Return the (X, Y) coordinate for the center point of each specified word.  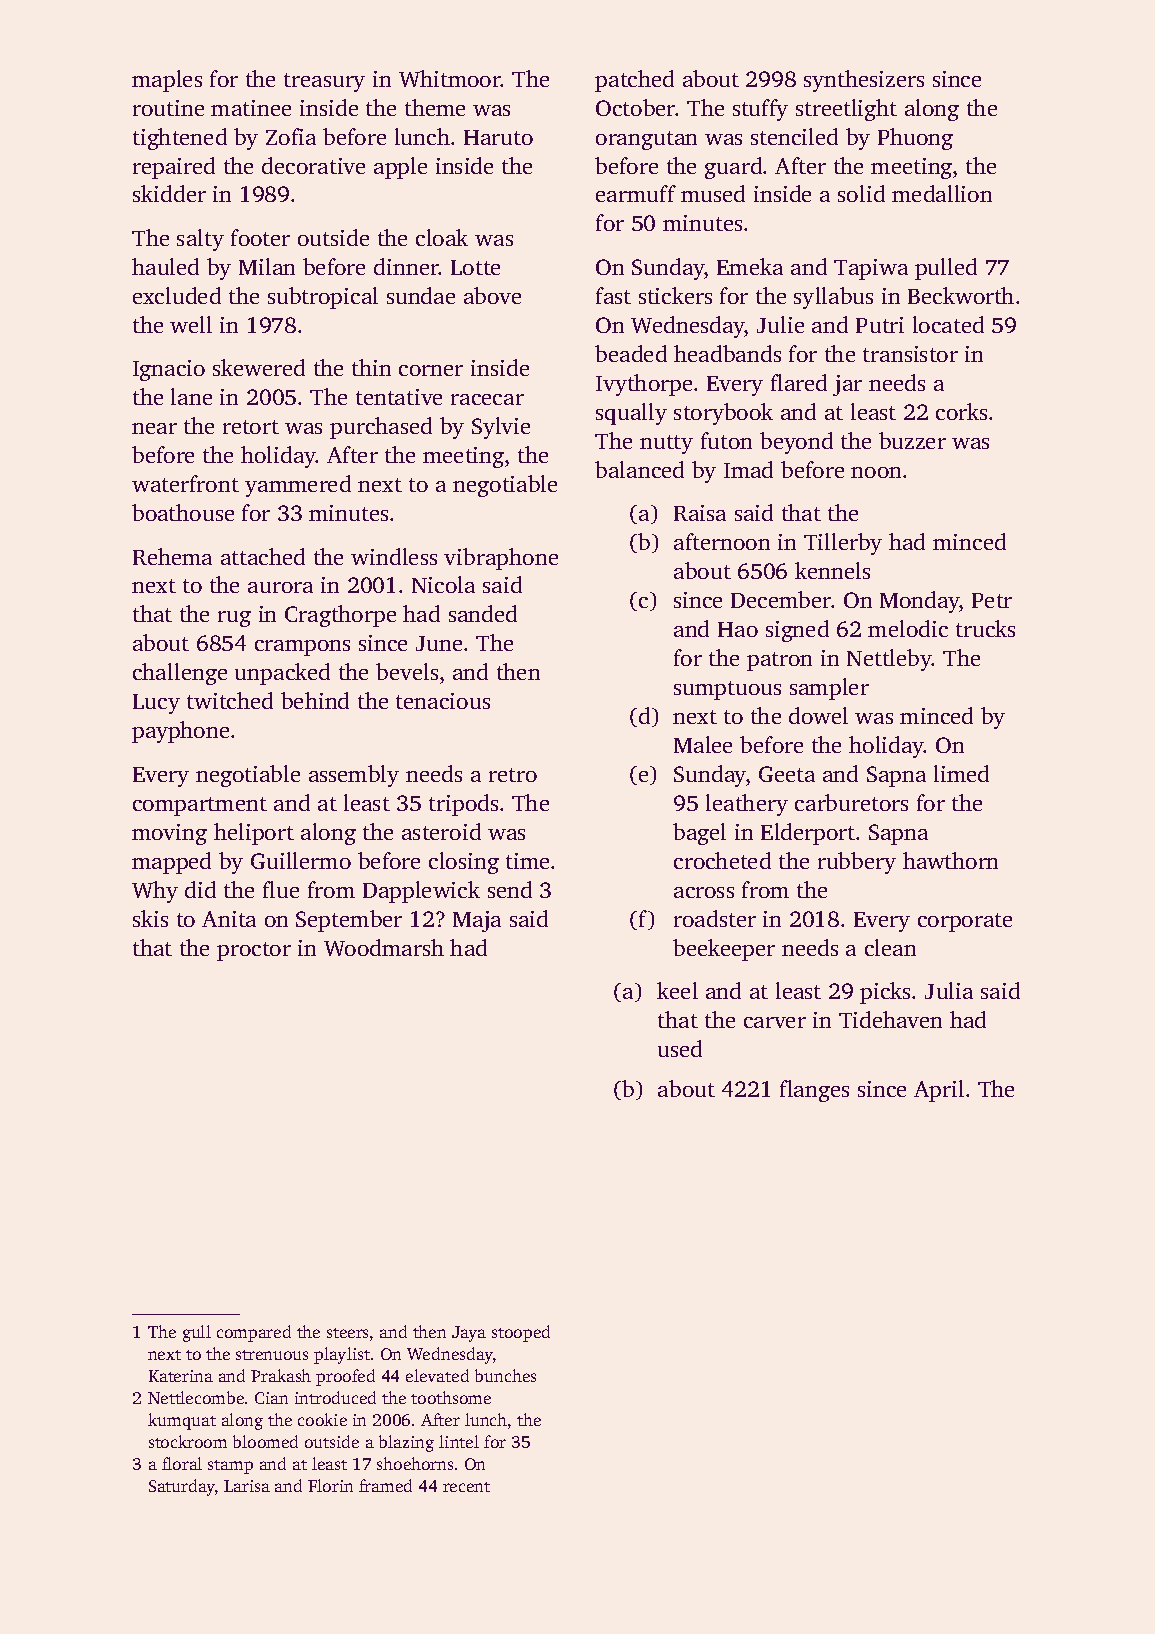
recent (466, 1487)
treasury (324, 82)
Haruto (498, 137)
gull (197, 1333)
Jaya (469, 1334)
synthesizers (864, 81)
